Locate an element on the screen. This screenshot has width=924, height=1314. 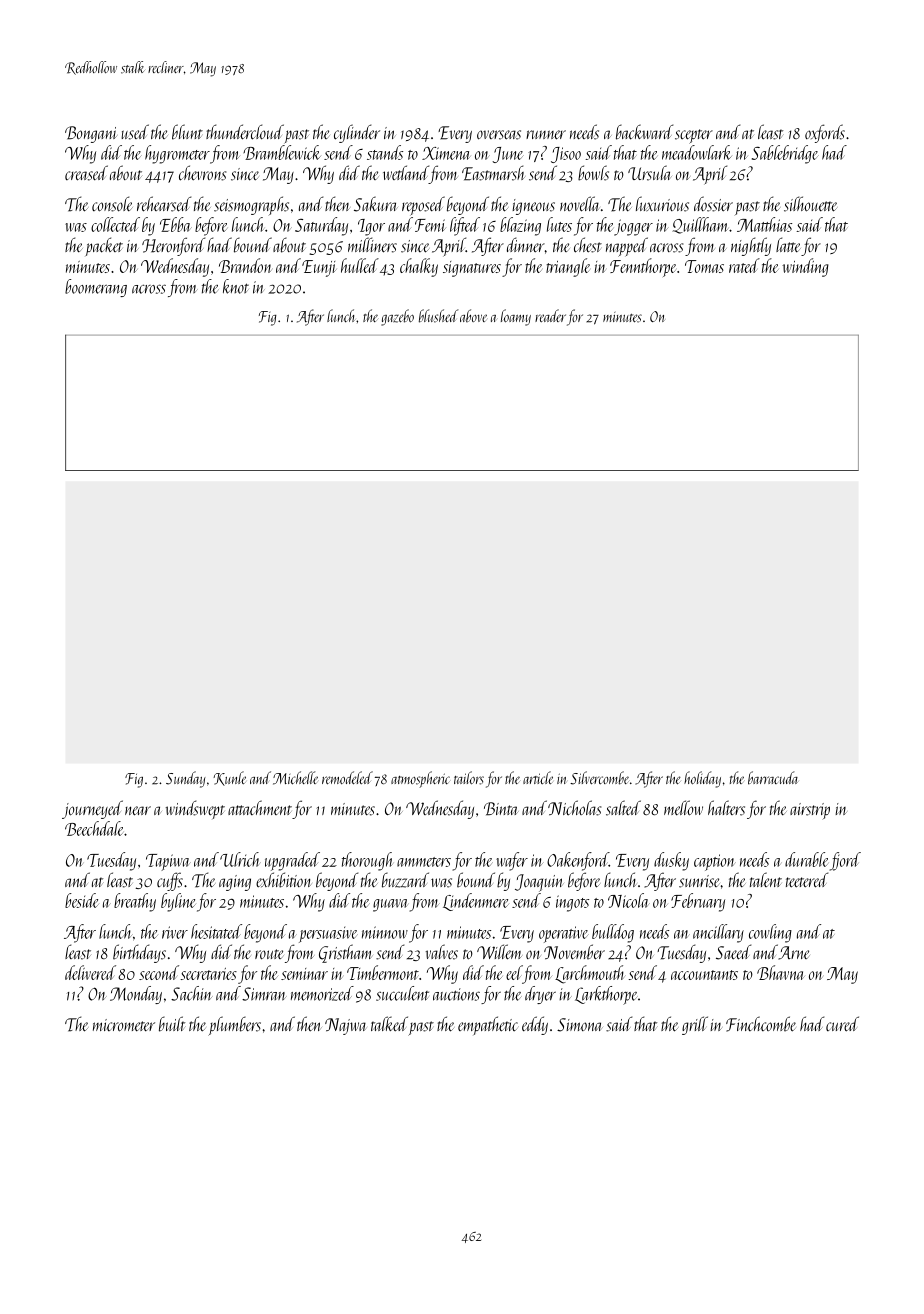
reader is located at coordinates (550, 315).
